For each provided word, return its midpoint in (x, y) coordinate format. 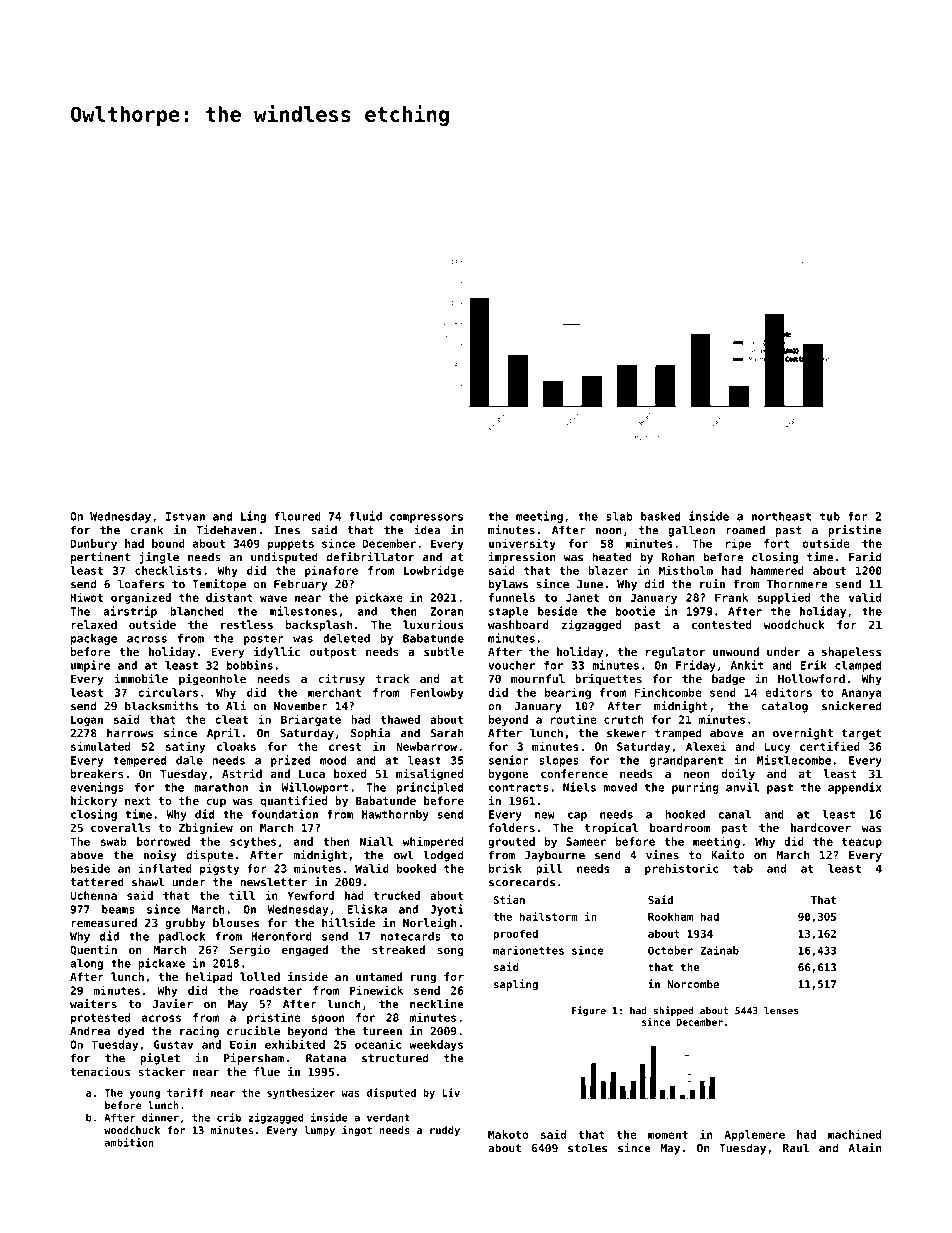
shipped (673, 1011)
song (450, 952)
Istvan (185, 516)
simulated (100, 746)
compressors (426, 518)
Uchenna (93, 895)
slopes (558, 761)
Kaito (727, 855)
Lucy (777, 747)
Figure (589, 1011)
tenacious (100, 1071)
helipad (209, 978)
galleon (691, 531)
